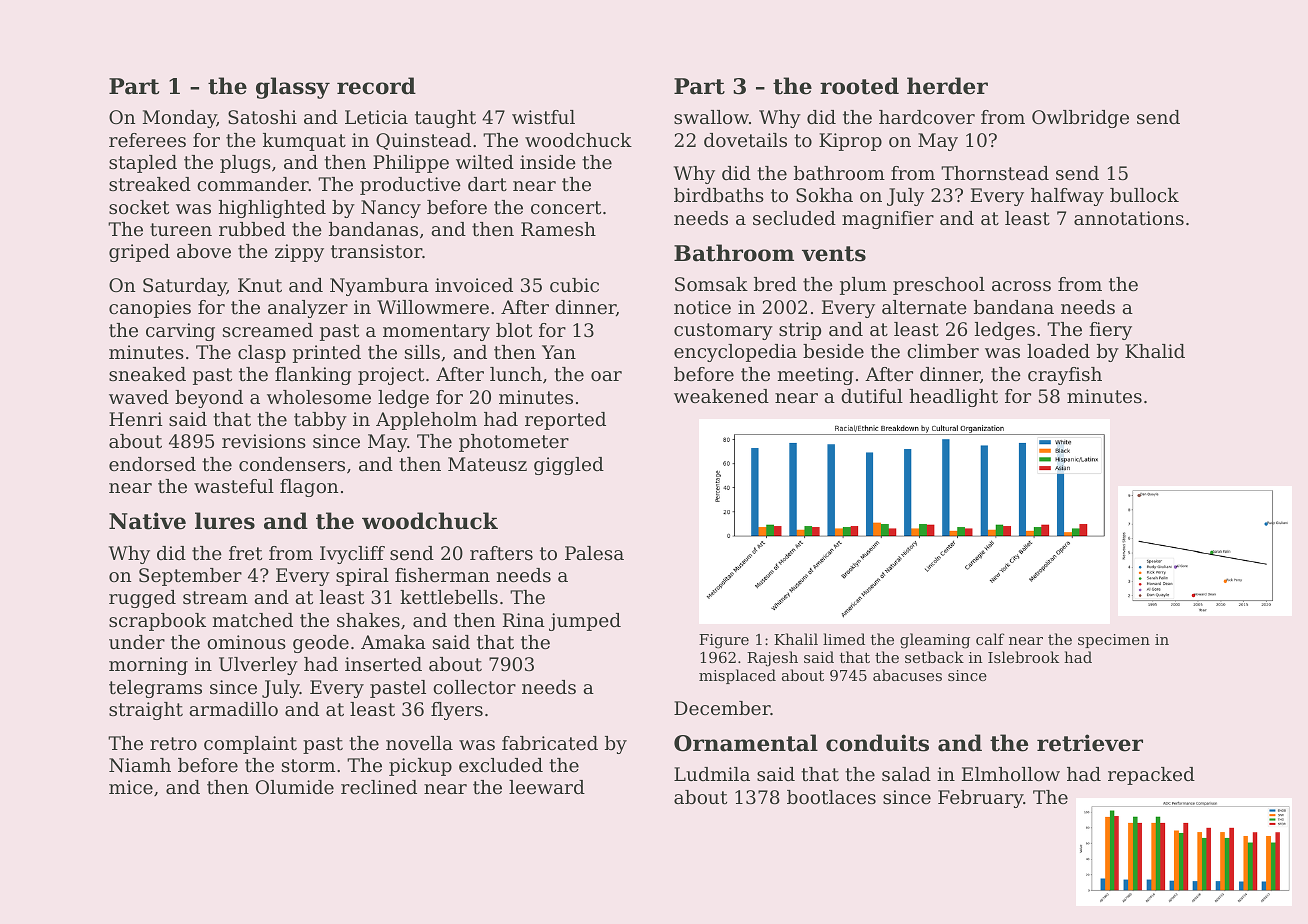  I want to click on headlight, so click(953, 398).
